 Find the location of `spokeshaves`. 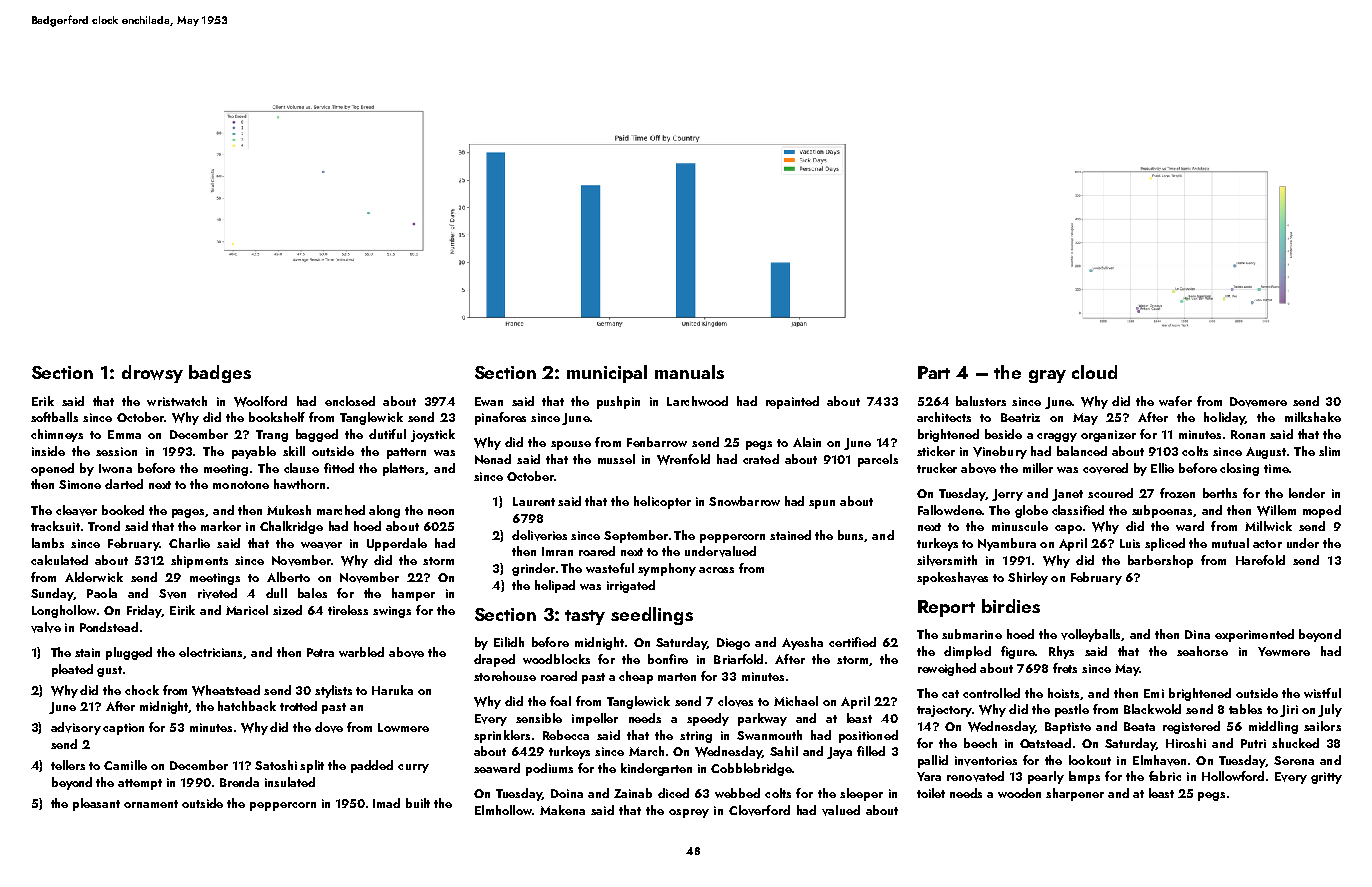

spokeshaves is located at coordinates (952, 578).
